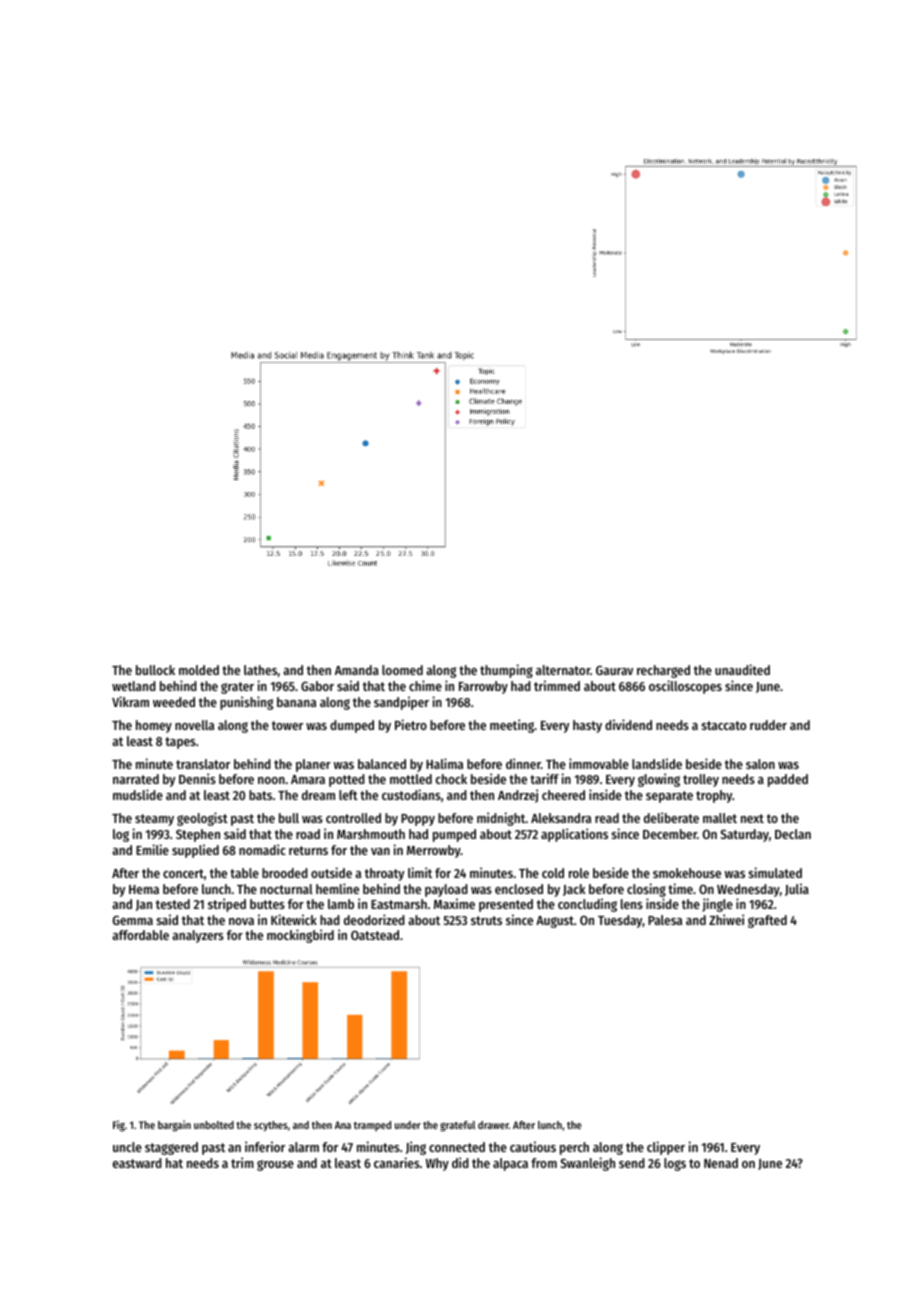 The image size is (924, 1308). Describe the element at coordinates (418, 820) in the screenshot. I see `Poppy` at that location.
